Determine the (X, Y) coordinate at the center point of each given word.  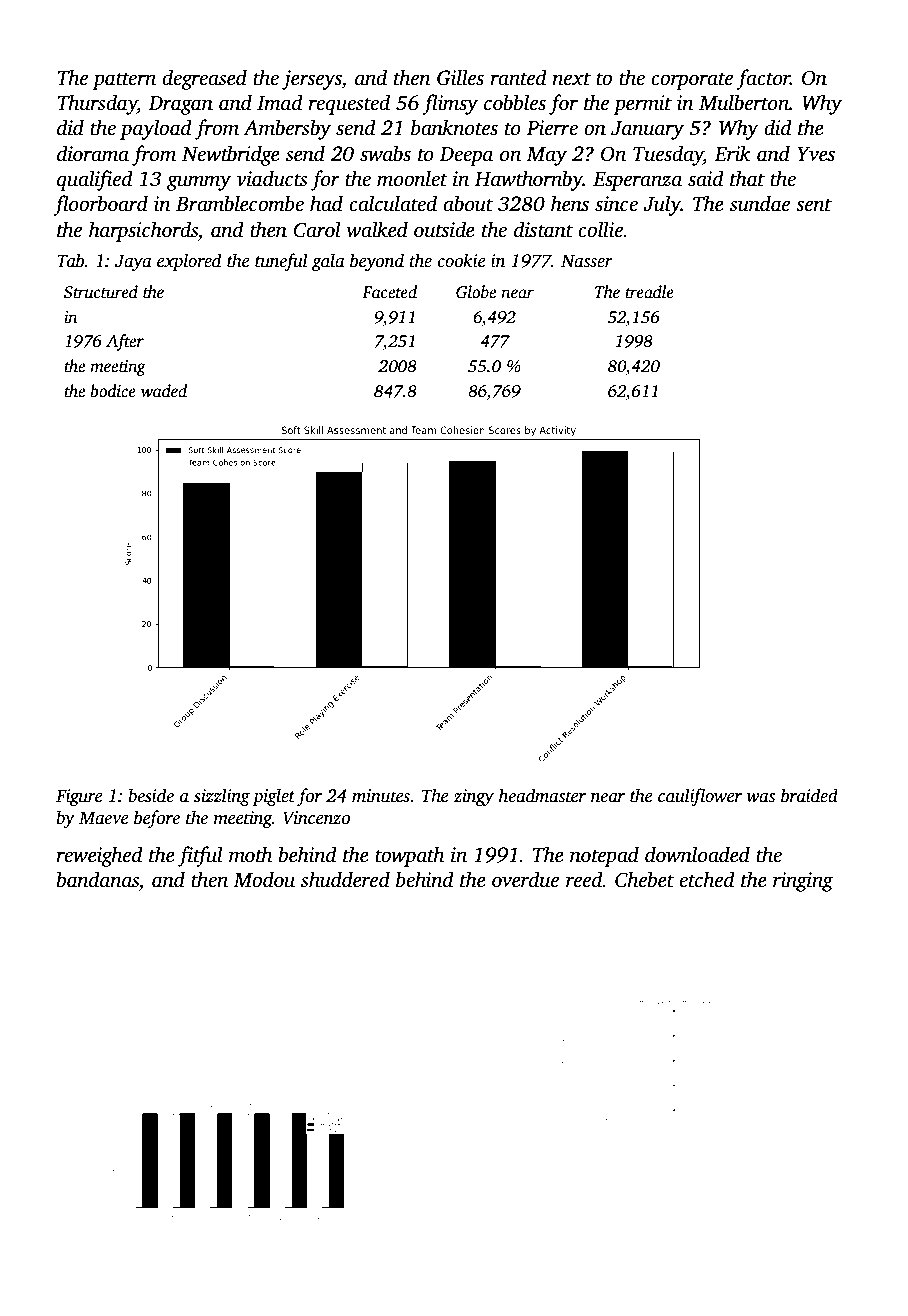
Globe (476, 292)
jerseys (312, 80)
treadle (649, 292)
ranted (518, 77)
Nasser (587, 261)
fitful (200, 856)
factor (763, 79)
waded (164, 391)
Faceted (389, 292)
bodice (113, 391)
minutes (381, 796)
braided (809, 795)
